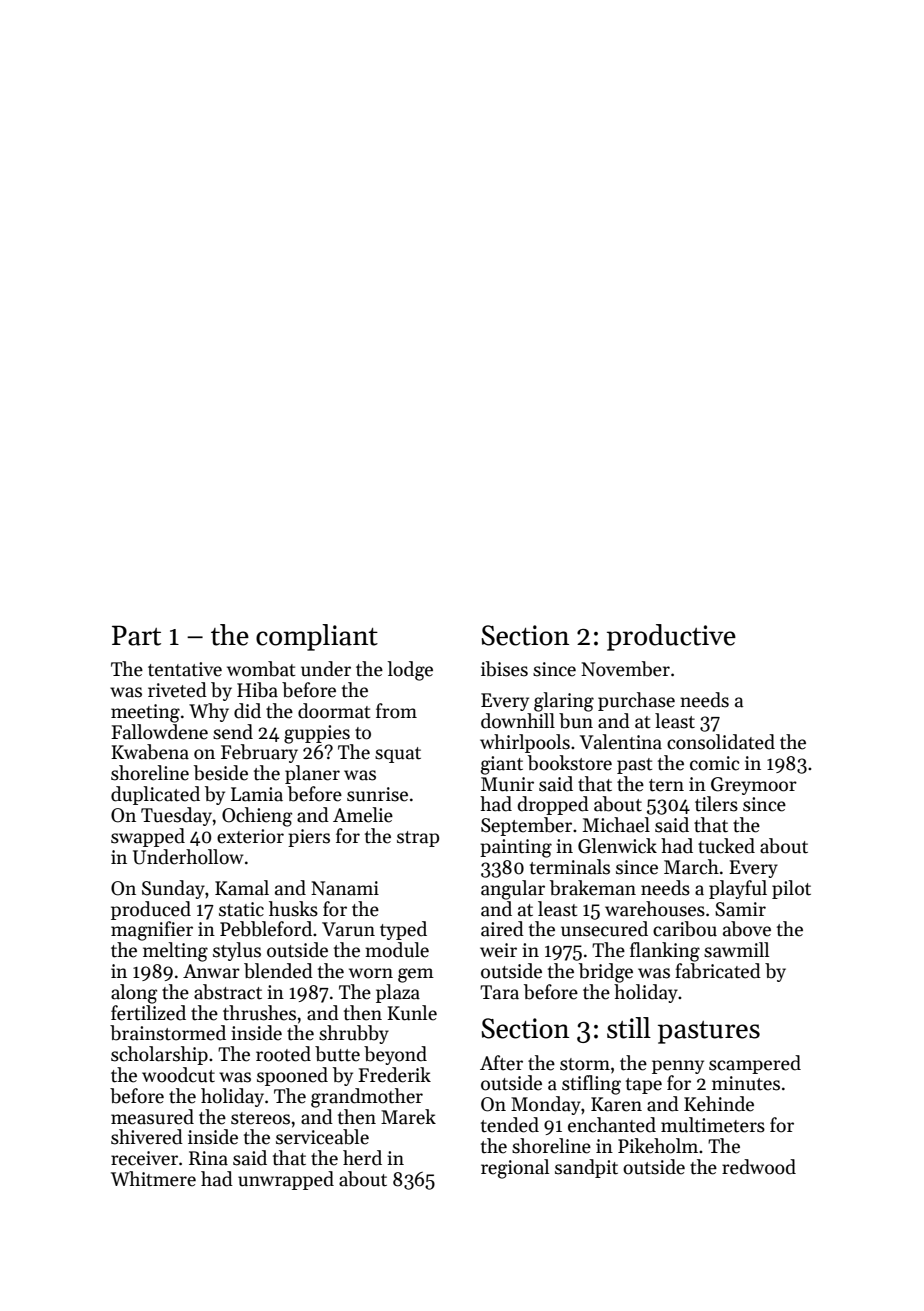  I want to click on piers, so click(309, 838).
